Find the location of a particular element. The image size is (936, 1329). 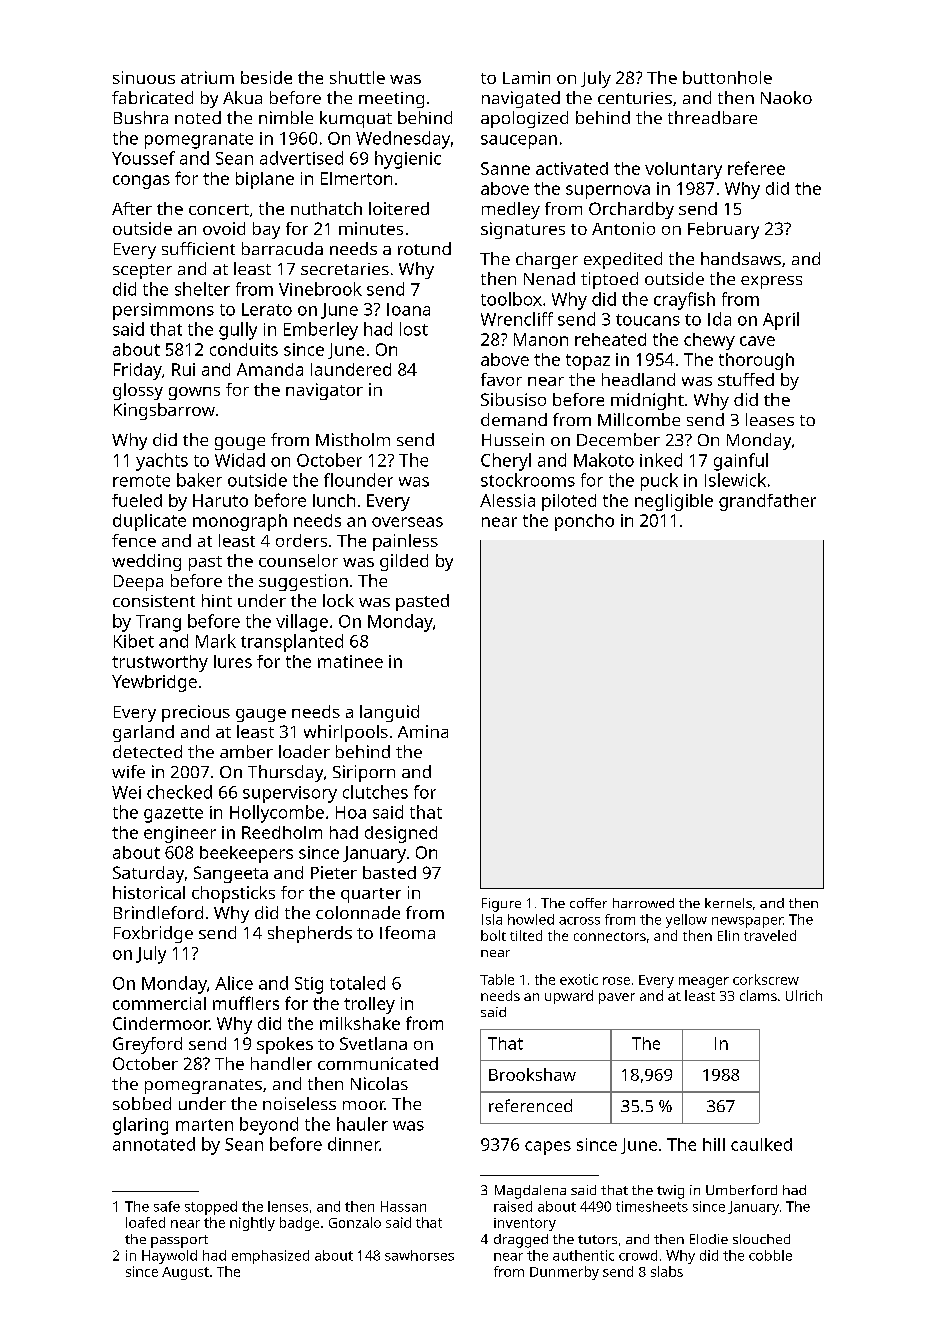

midnight is located at coordinates (647, 401).
